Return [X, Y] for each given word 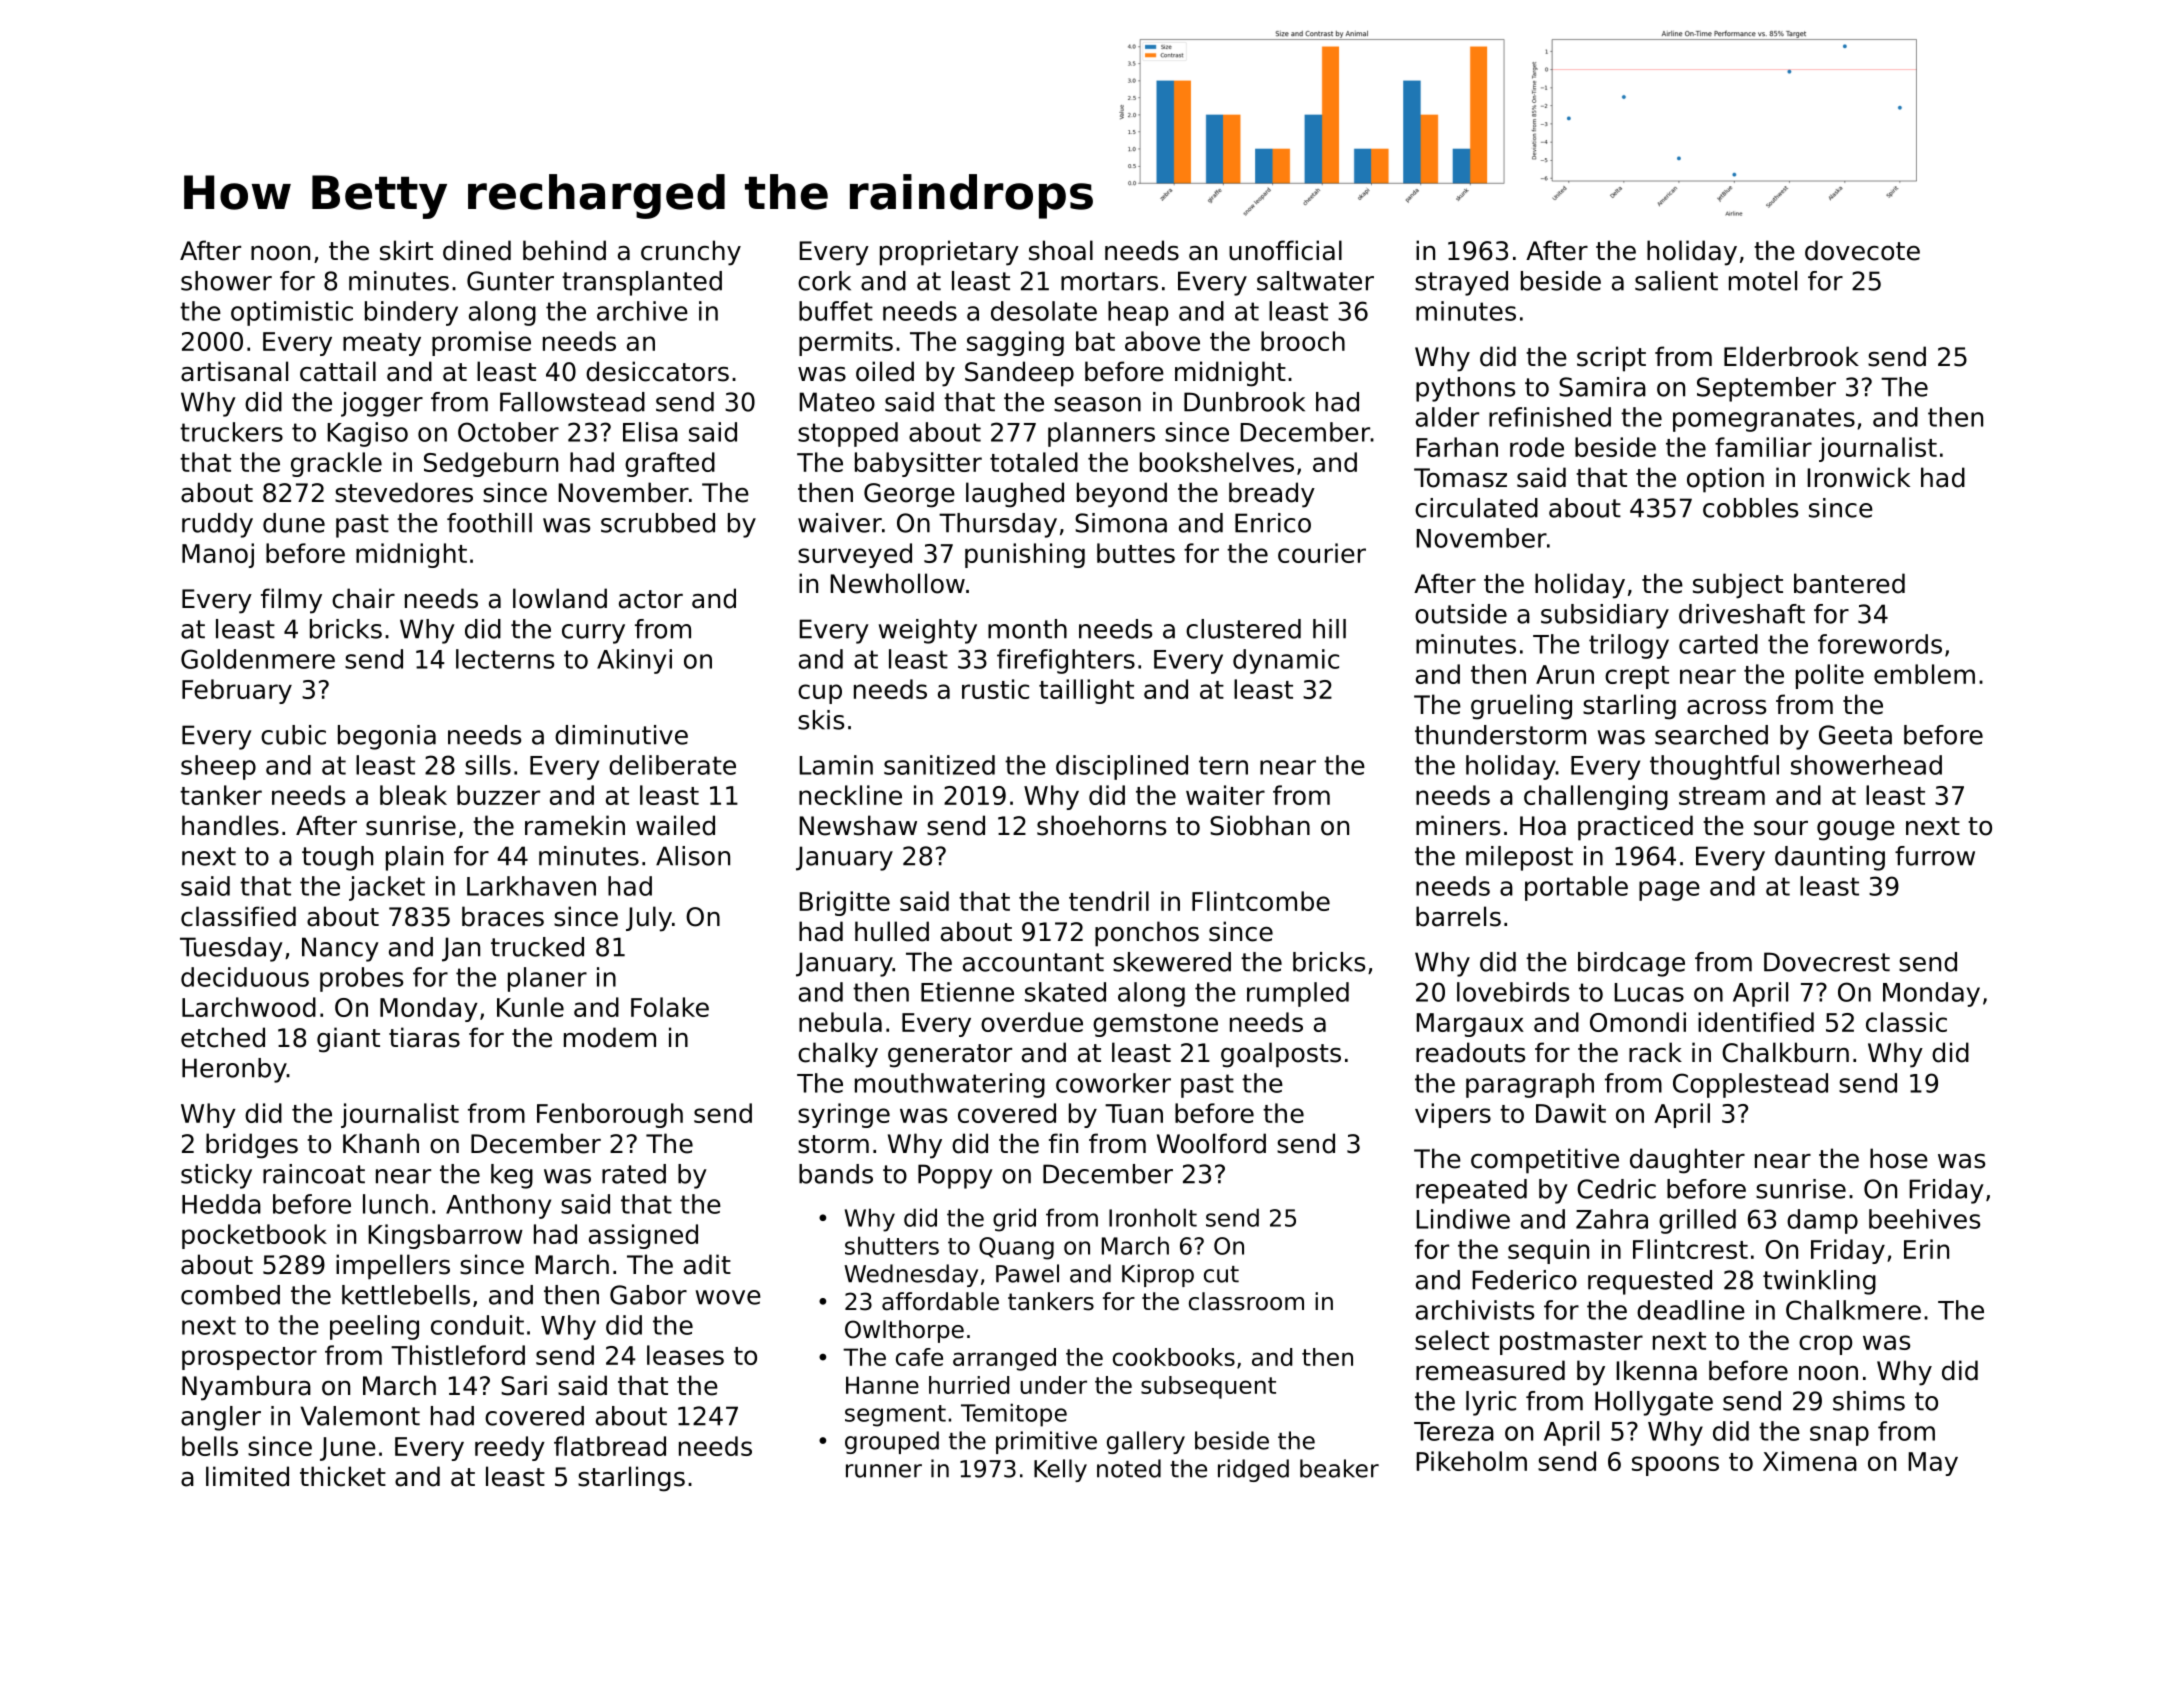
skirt [406, 250]
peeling [374, 1327]
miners [1458, 825]
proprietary [949, 253]
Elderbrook [1791, 356]
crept [1637, 677]
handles [230, 825]
